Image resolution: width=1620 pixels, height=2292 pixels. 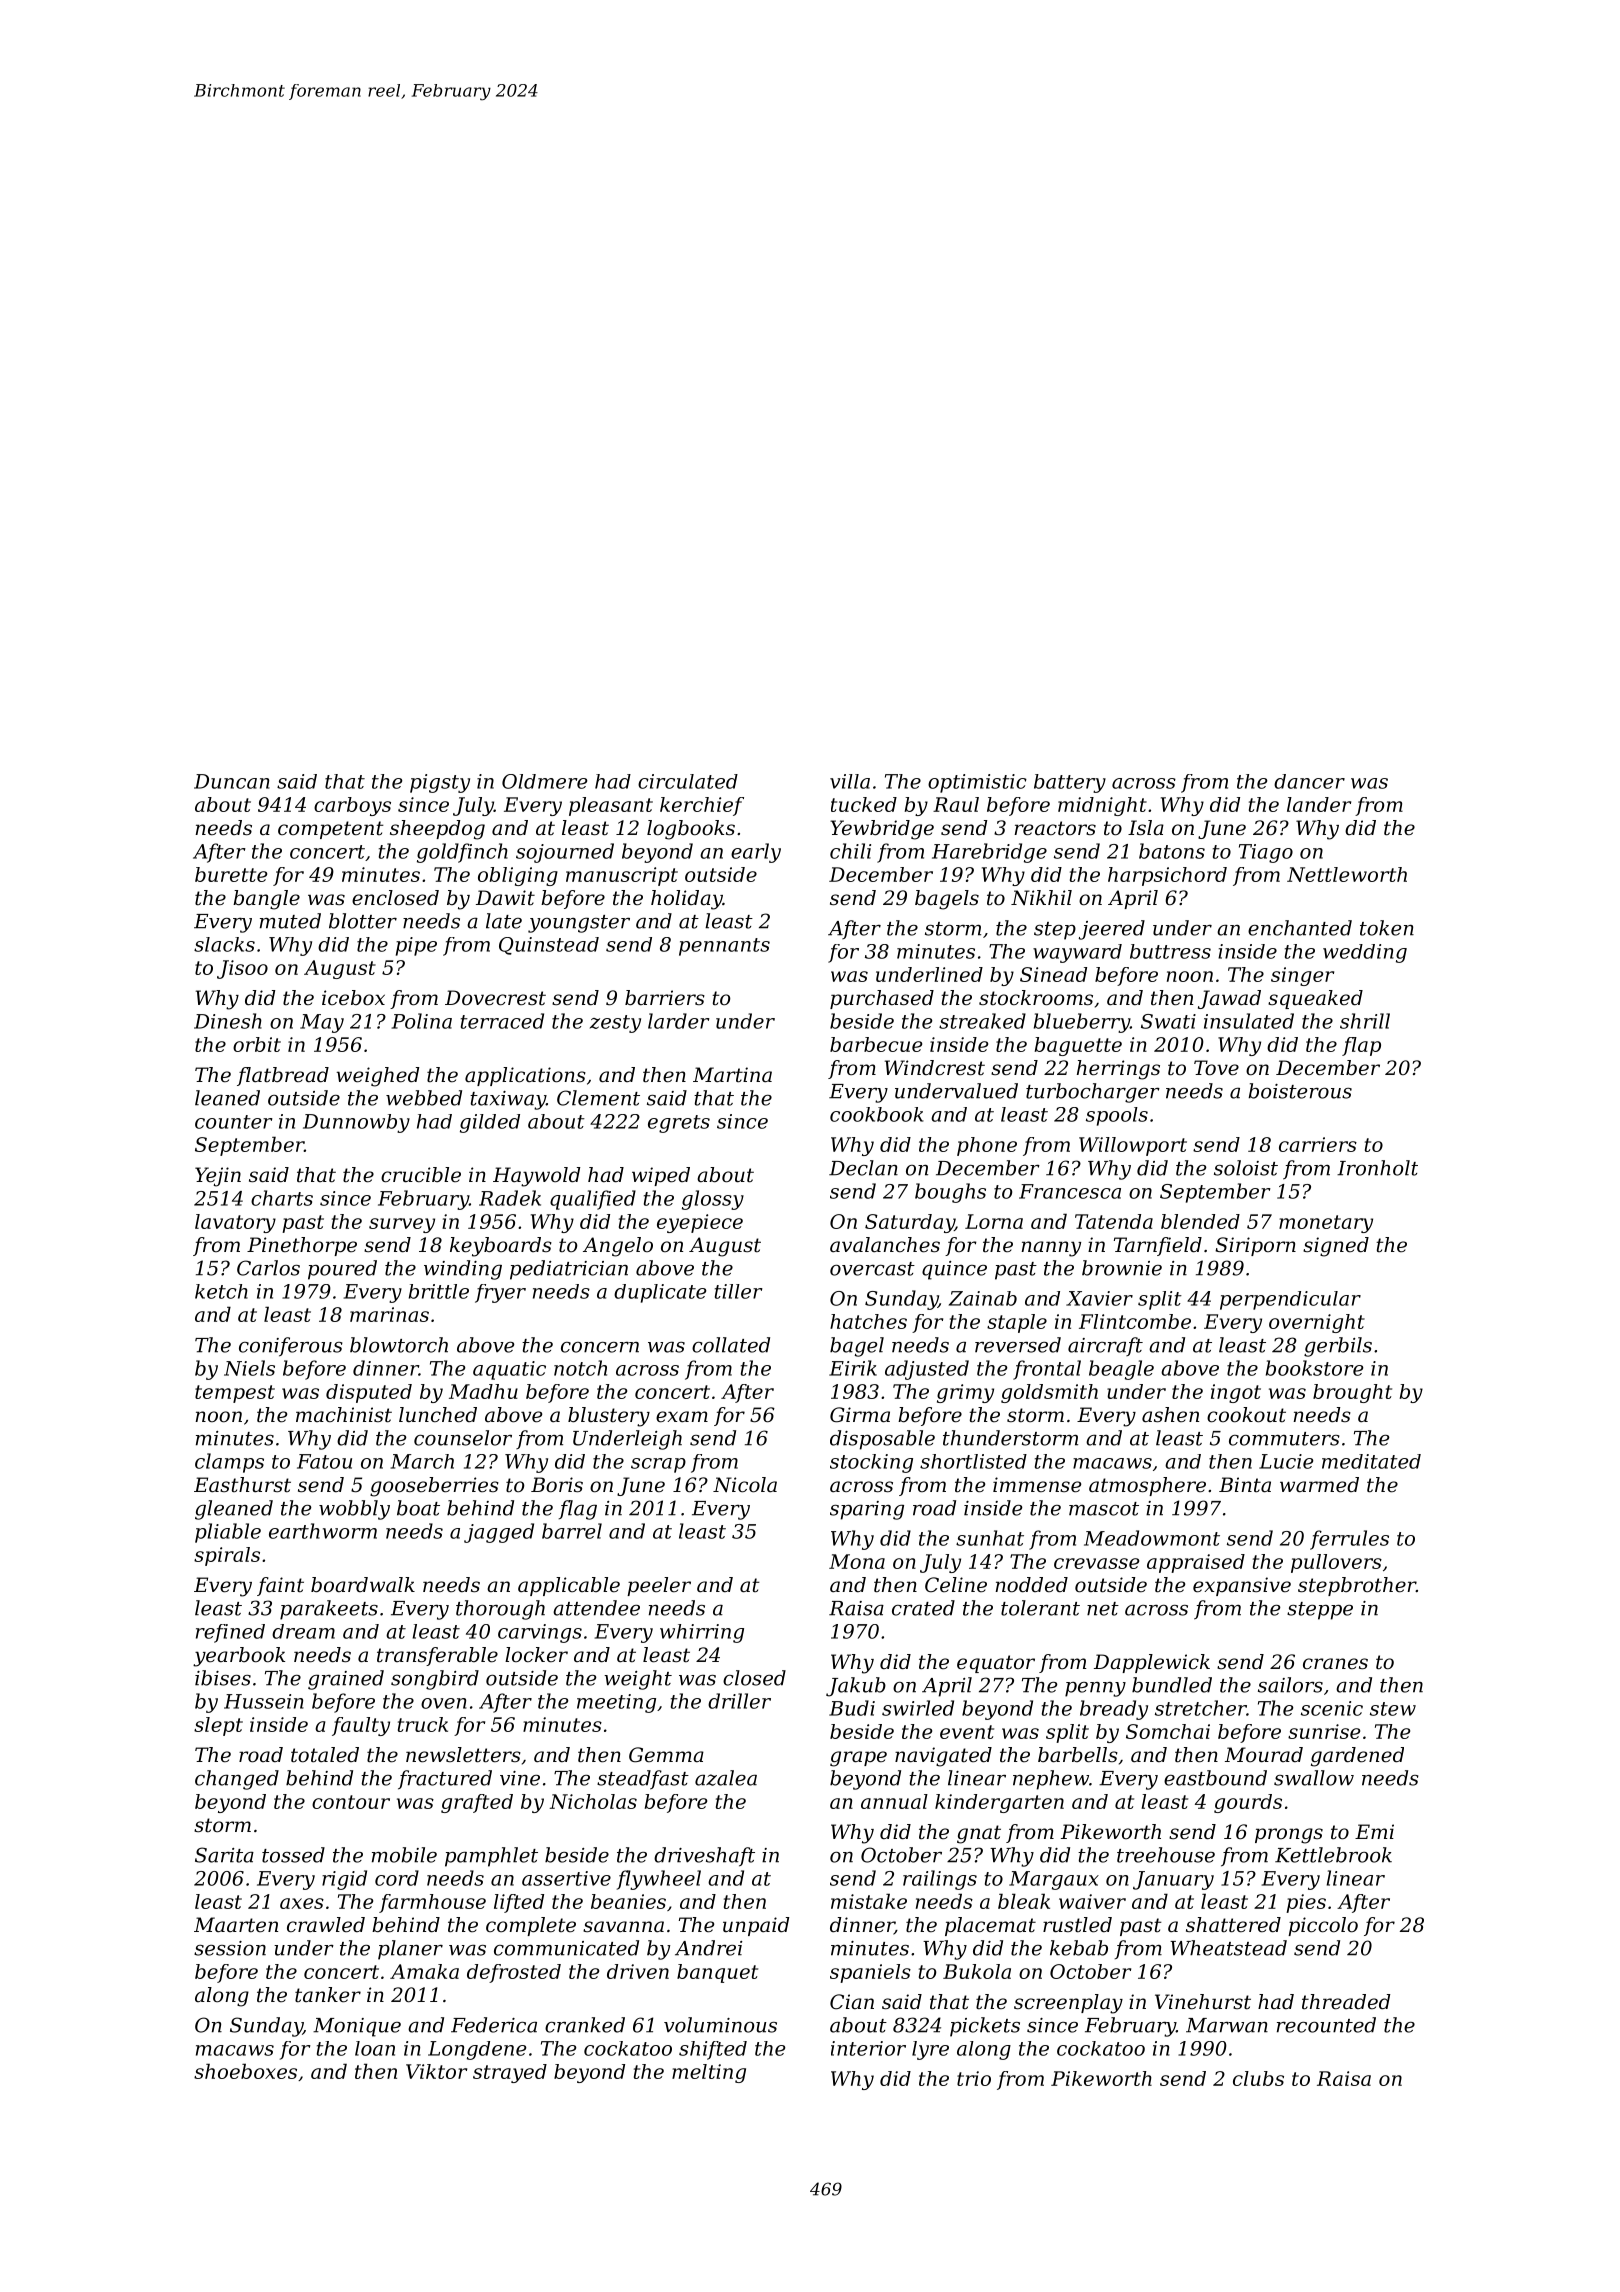 What do you see at coordinates (283, 1076) in the image?
I see `flatbread` at bounding box center [283, 1076].
